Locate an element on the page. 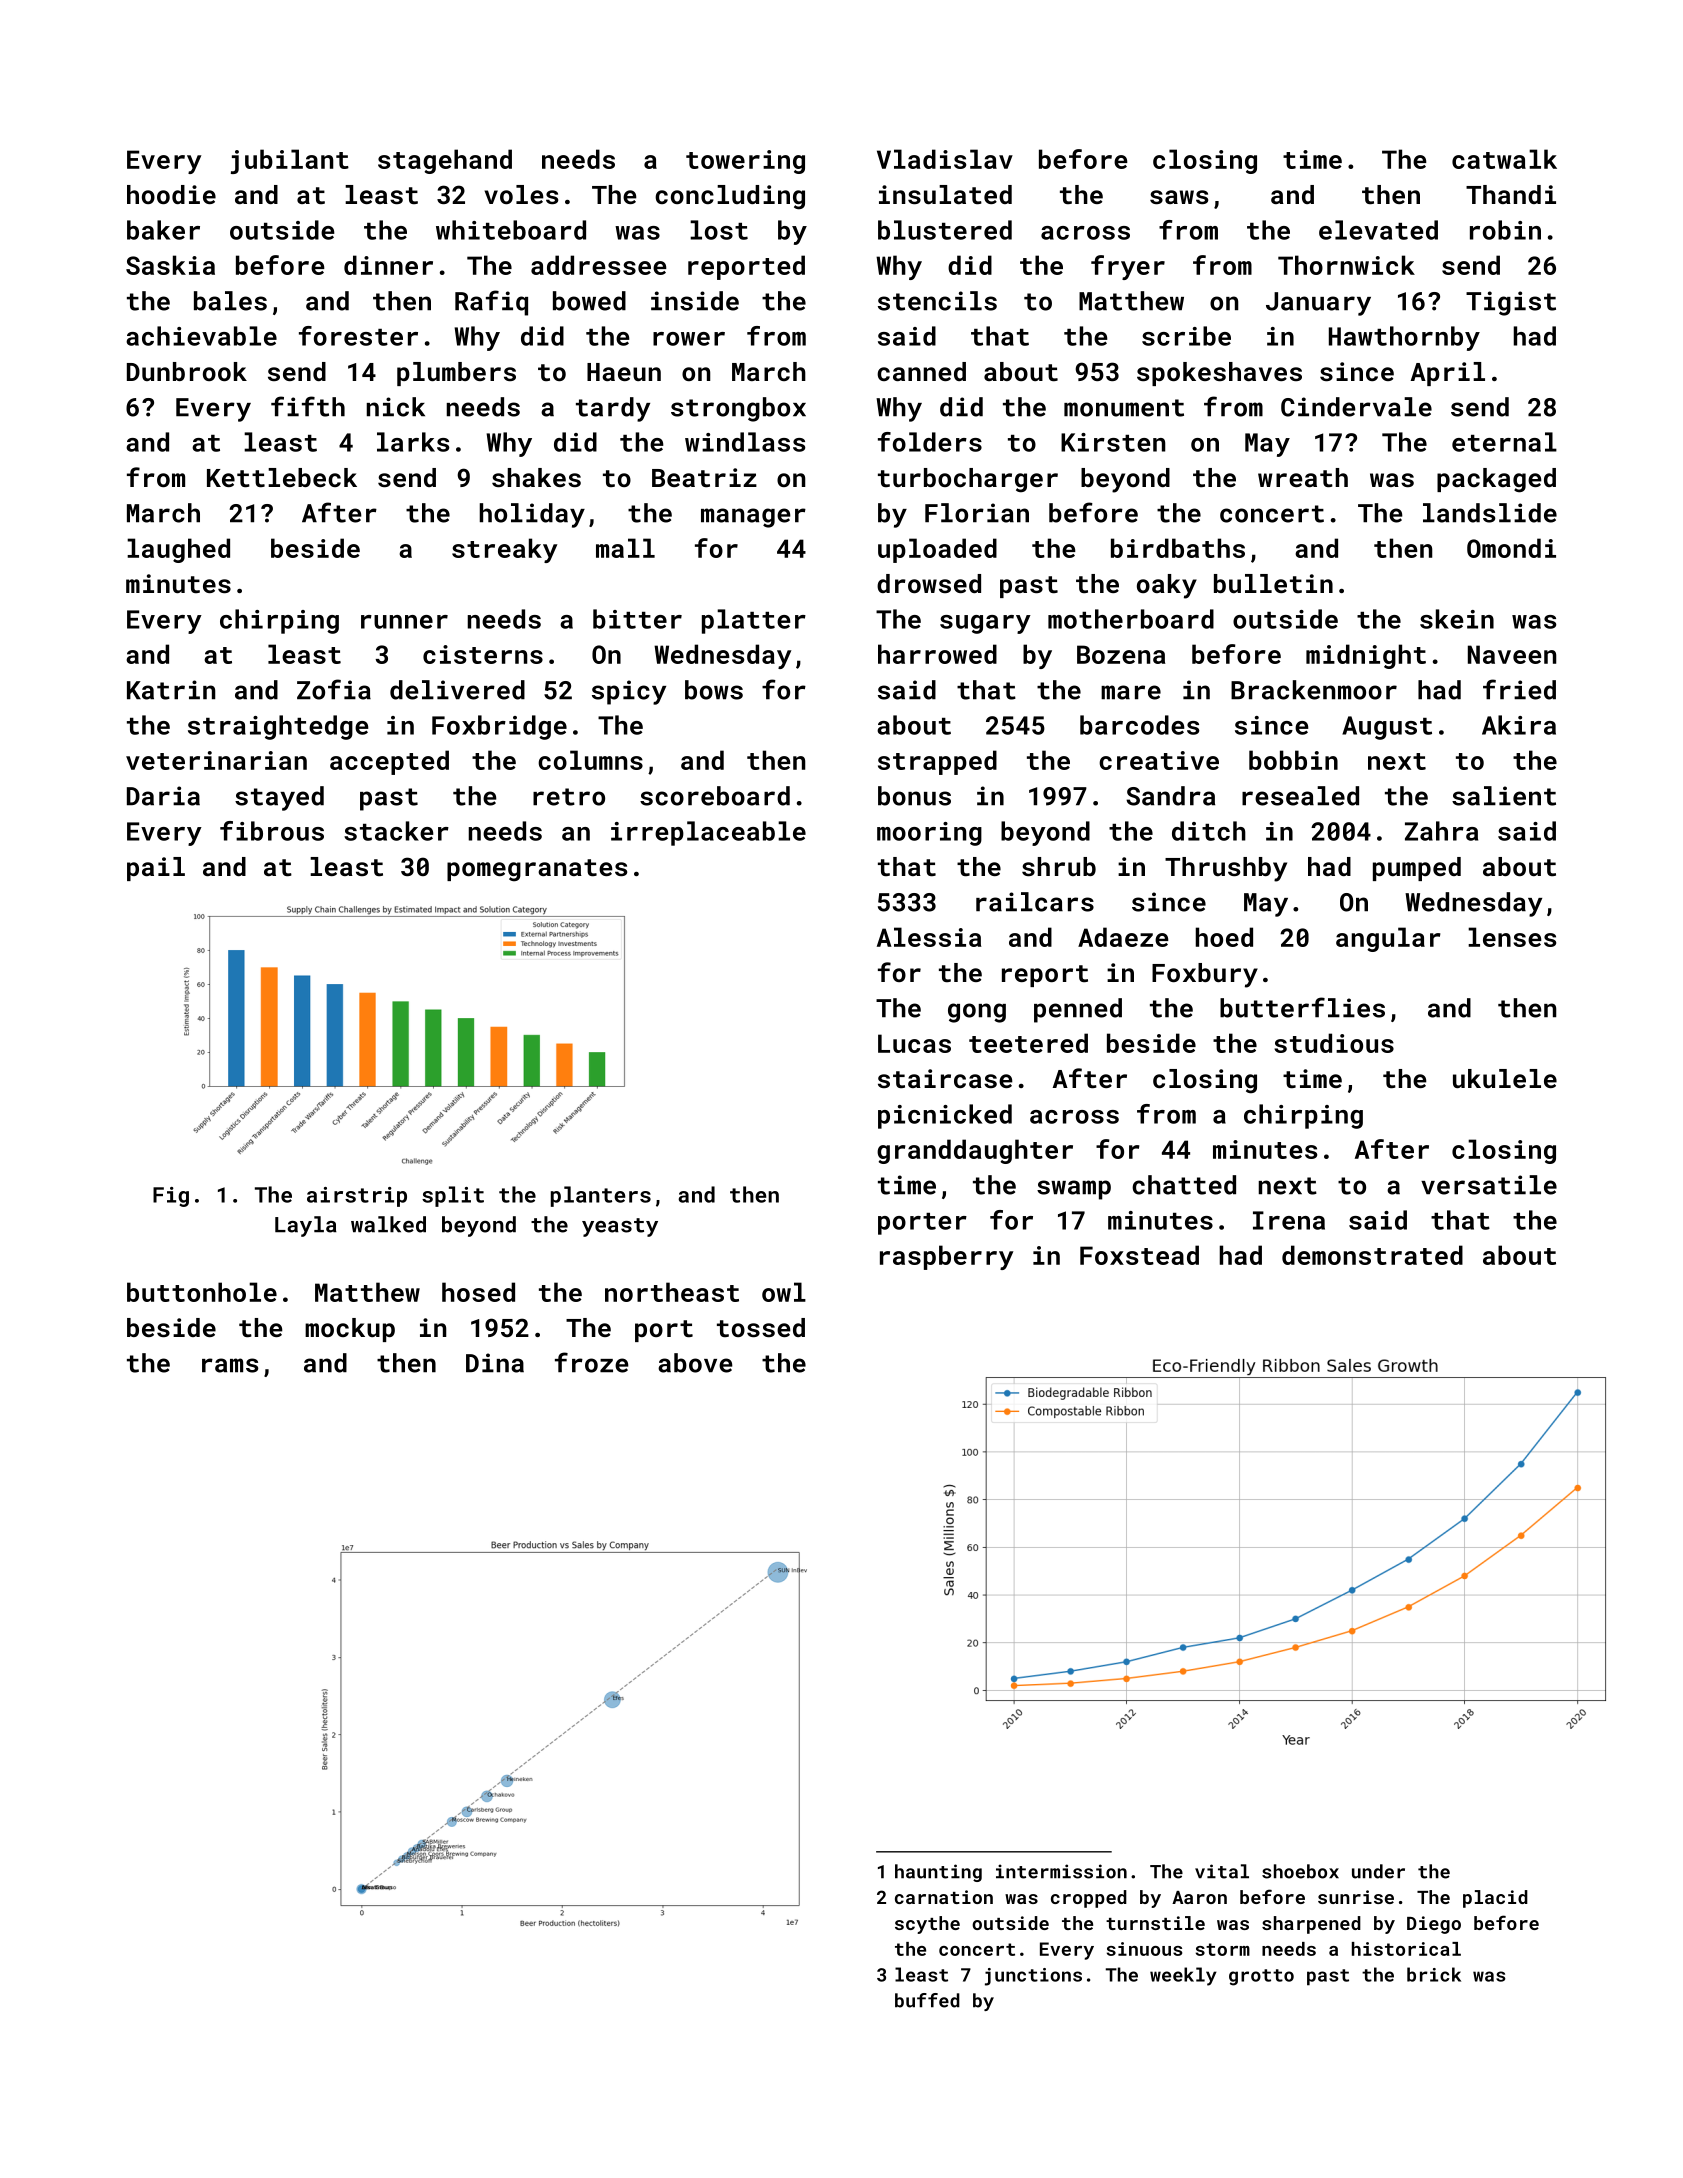 The width and height of the document is (1683, 2178). pail is located at coordinates (156, 869).
